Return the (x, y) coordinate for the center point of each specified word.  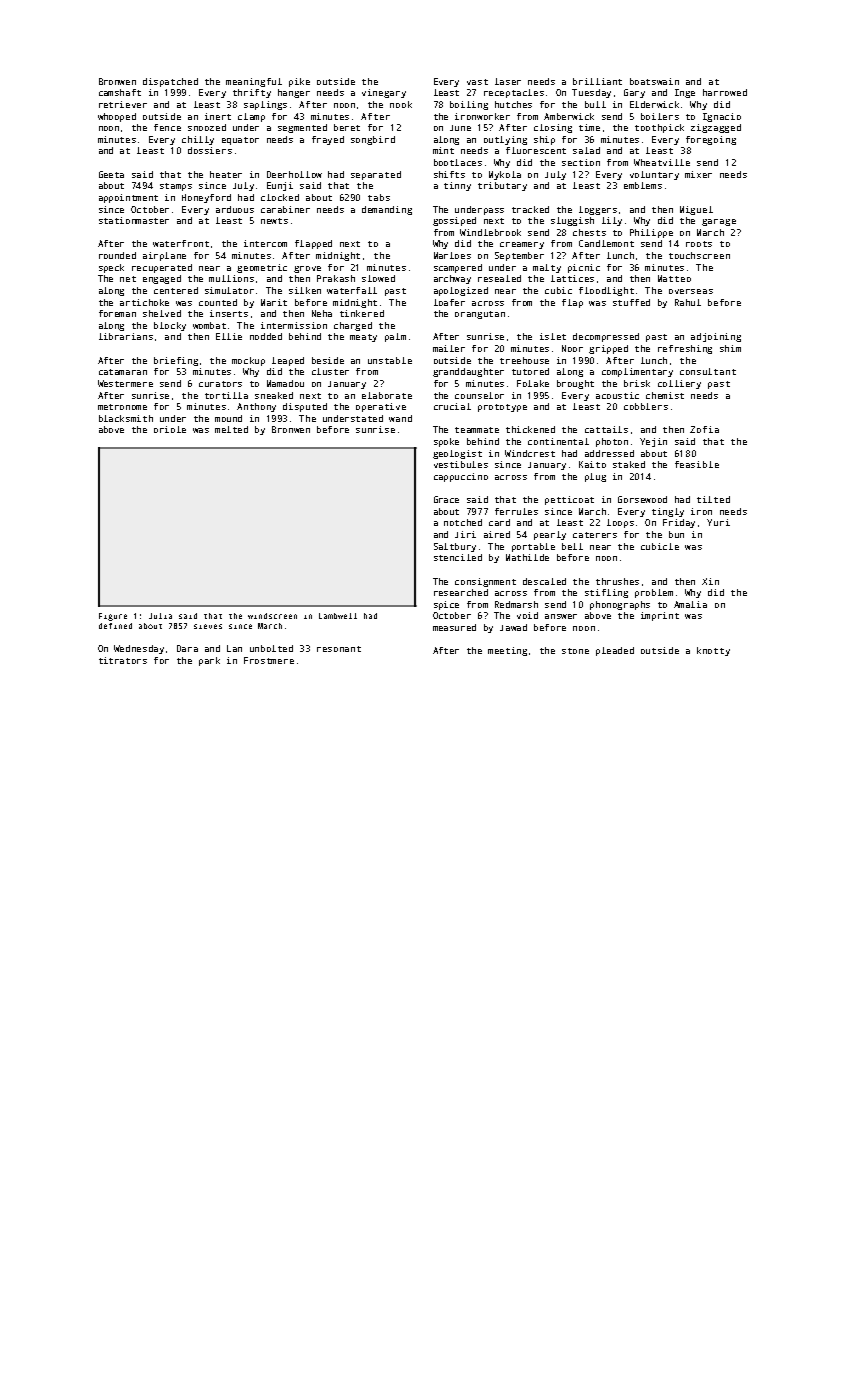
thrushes (617, 581)
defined (115, 626)
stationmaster (134, 220)
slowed (378, 278)
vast (477, 82)
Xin (710, 581)
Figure (113, 617)
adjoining (716, 337)
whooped (117, 117)
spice (446, 605)
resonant (339, 649)
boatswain (654, 81)
